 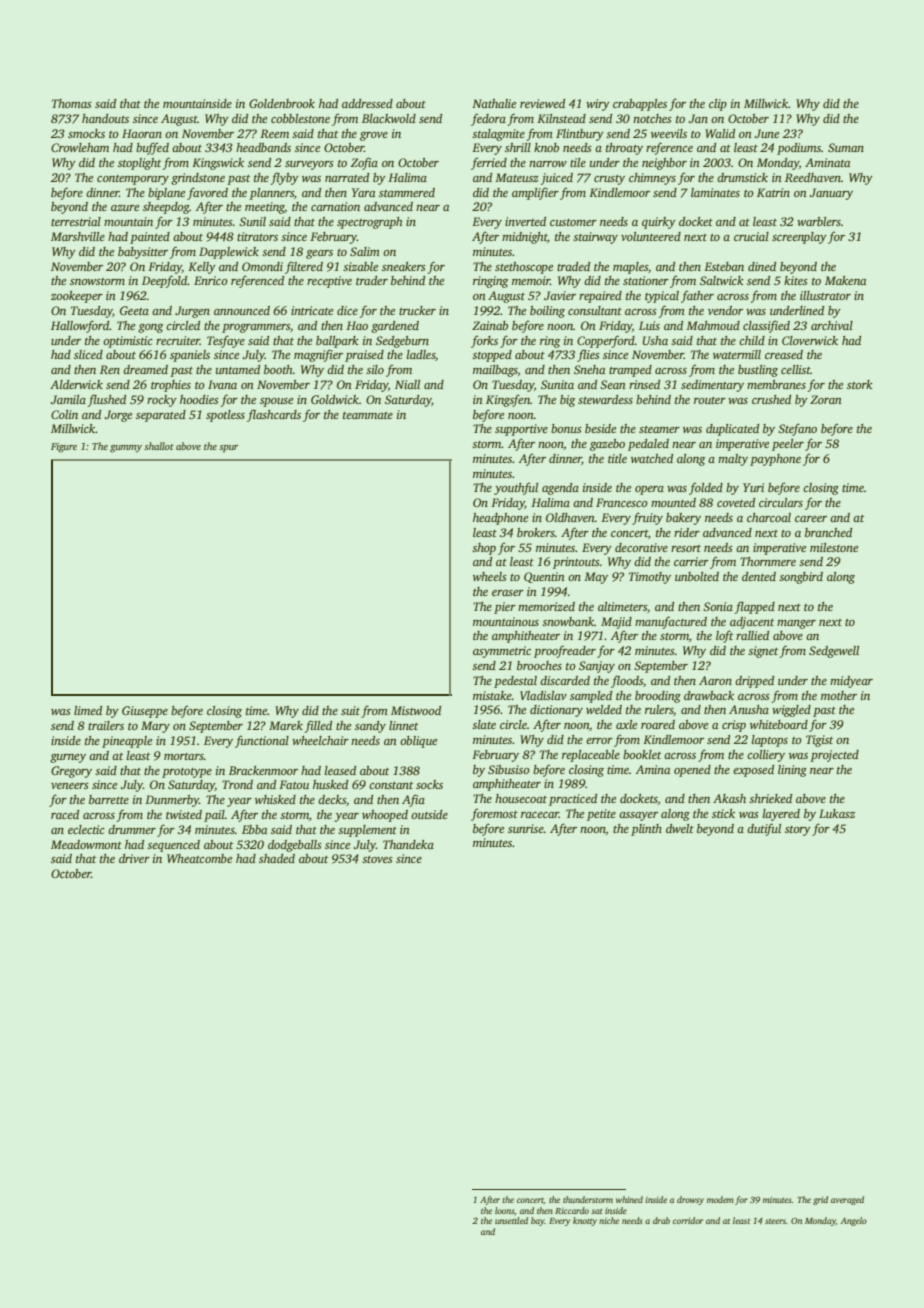 I want to click on assayer, so click(x=638, y=816).
